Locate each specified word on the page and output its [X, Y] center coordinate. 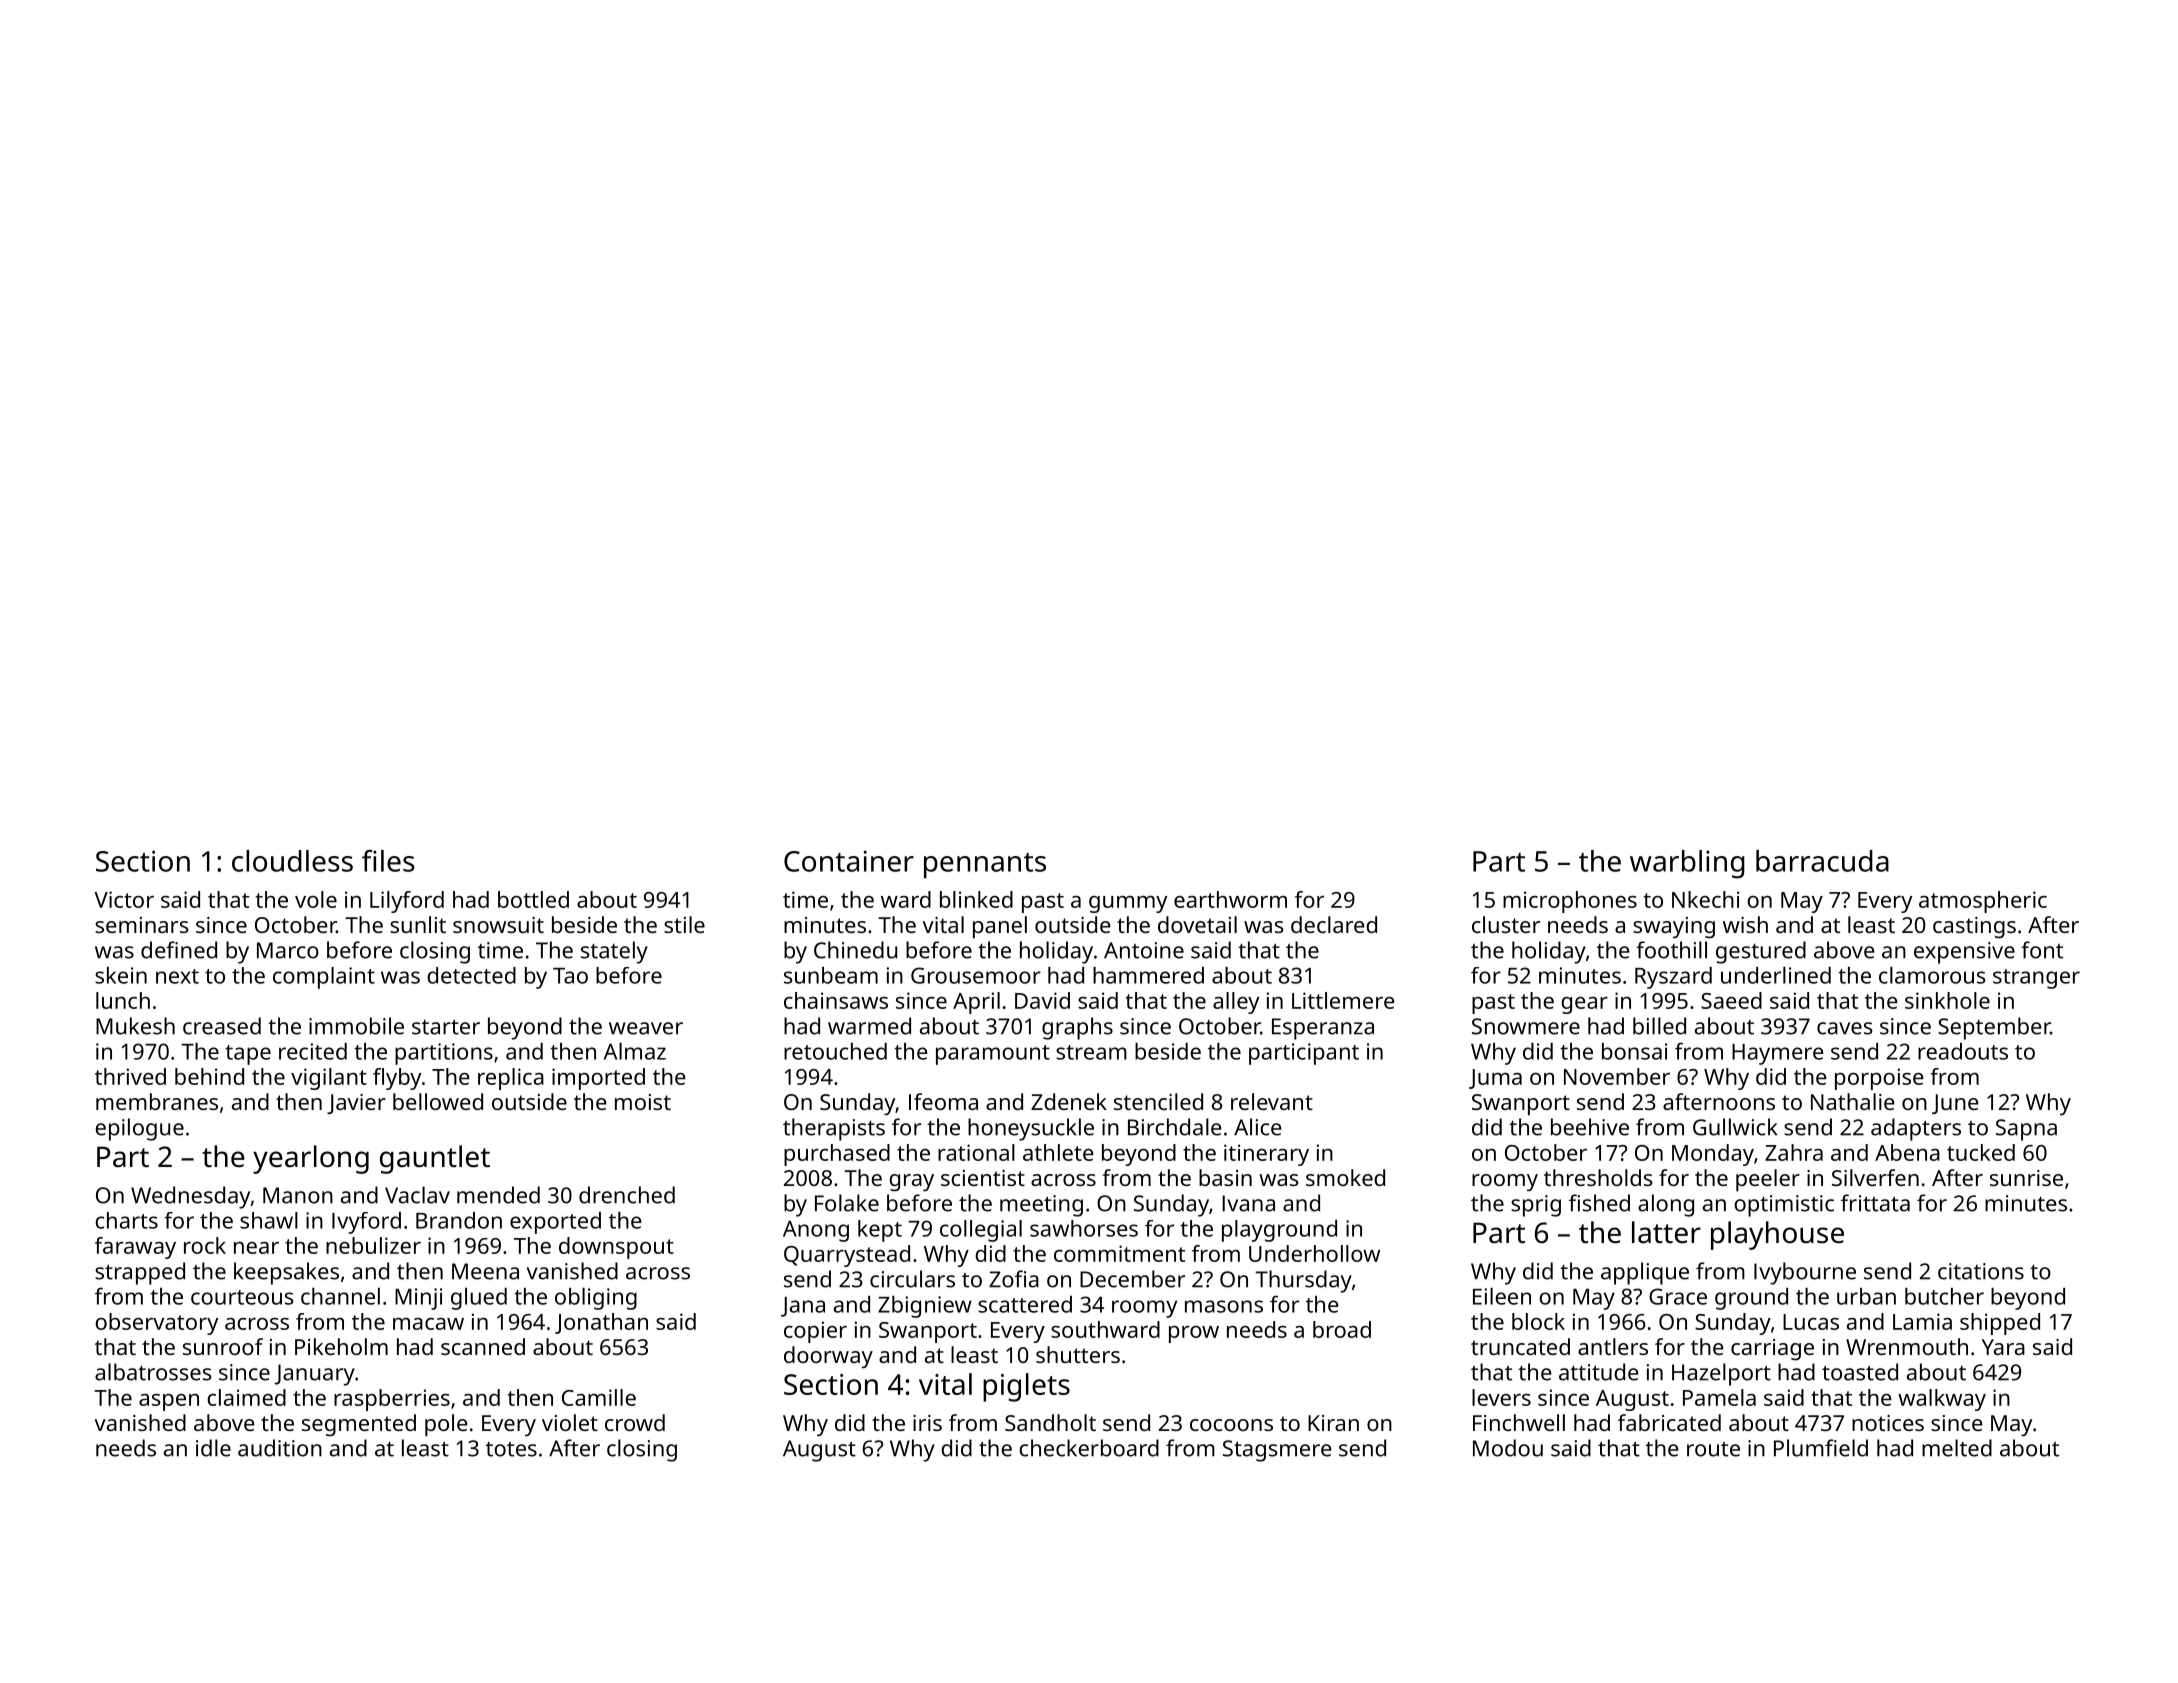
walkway [1942, 1400]
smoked [1345, 1177]
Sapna [2026, 1130]
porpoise [1879, 1079]
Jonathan [601, 1323]
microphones [1570, 902]
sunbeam [831, 975]
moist [643, 1102]
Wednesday [190, 1197]
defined [179, 950]
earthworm [1230, 899]
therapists [834, 1129]
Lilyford [407, 902]
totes [511, 1449]
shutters [1078, 1354]
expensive [1964, 953]
